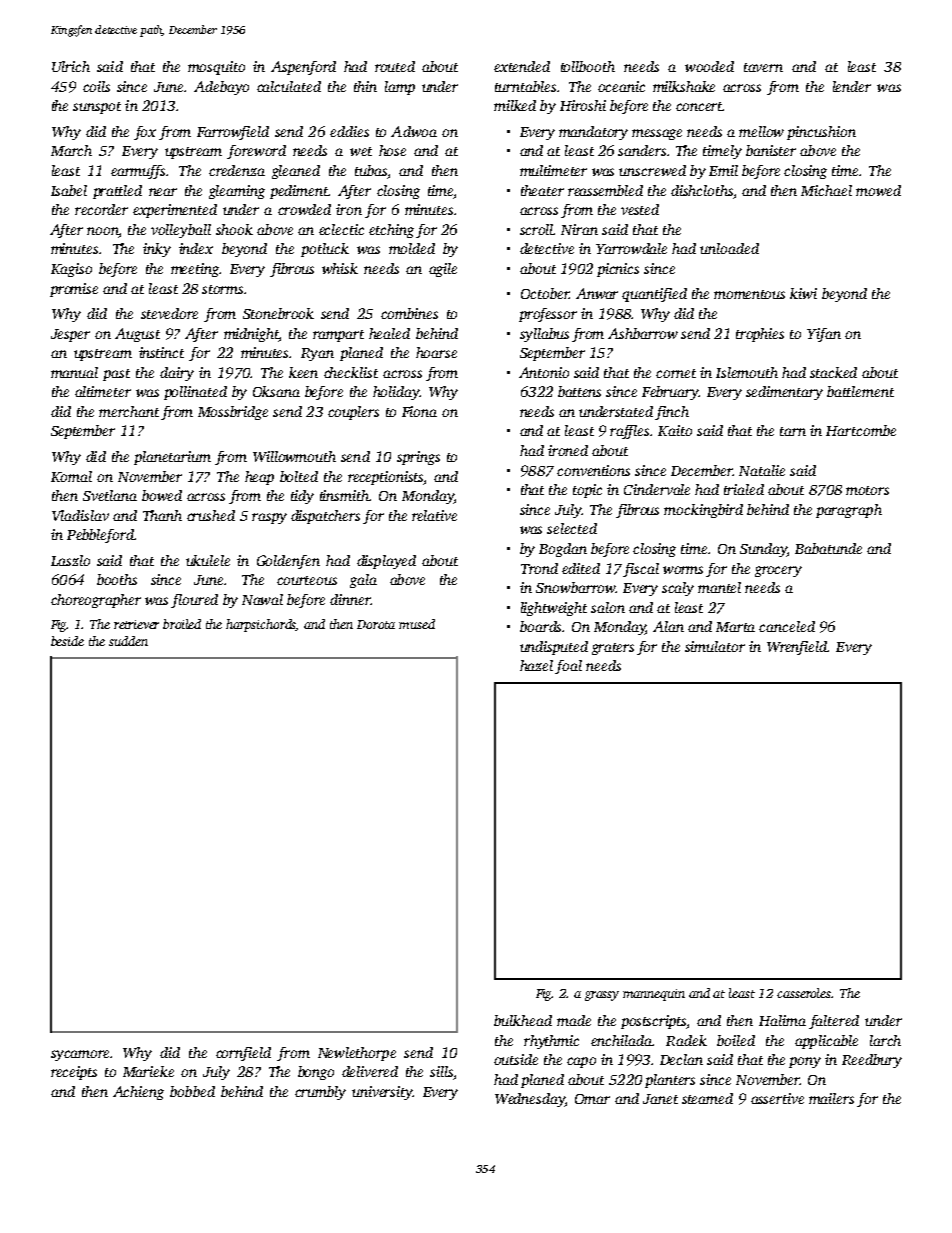 The width and height of the page is (952, 1233). What do you see at coordinates (363, 581) in the page?
I see `gala` at bounding box center [363, 581].
